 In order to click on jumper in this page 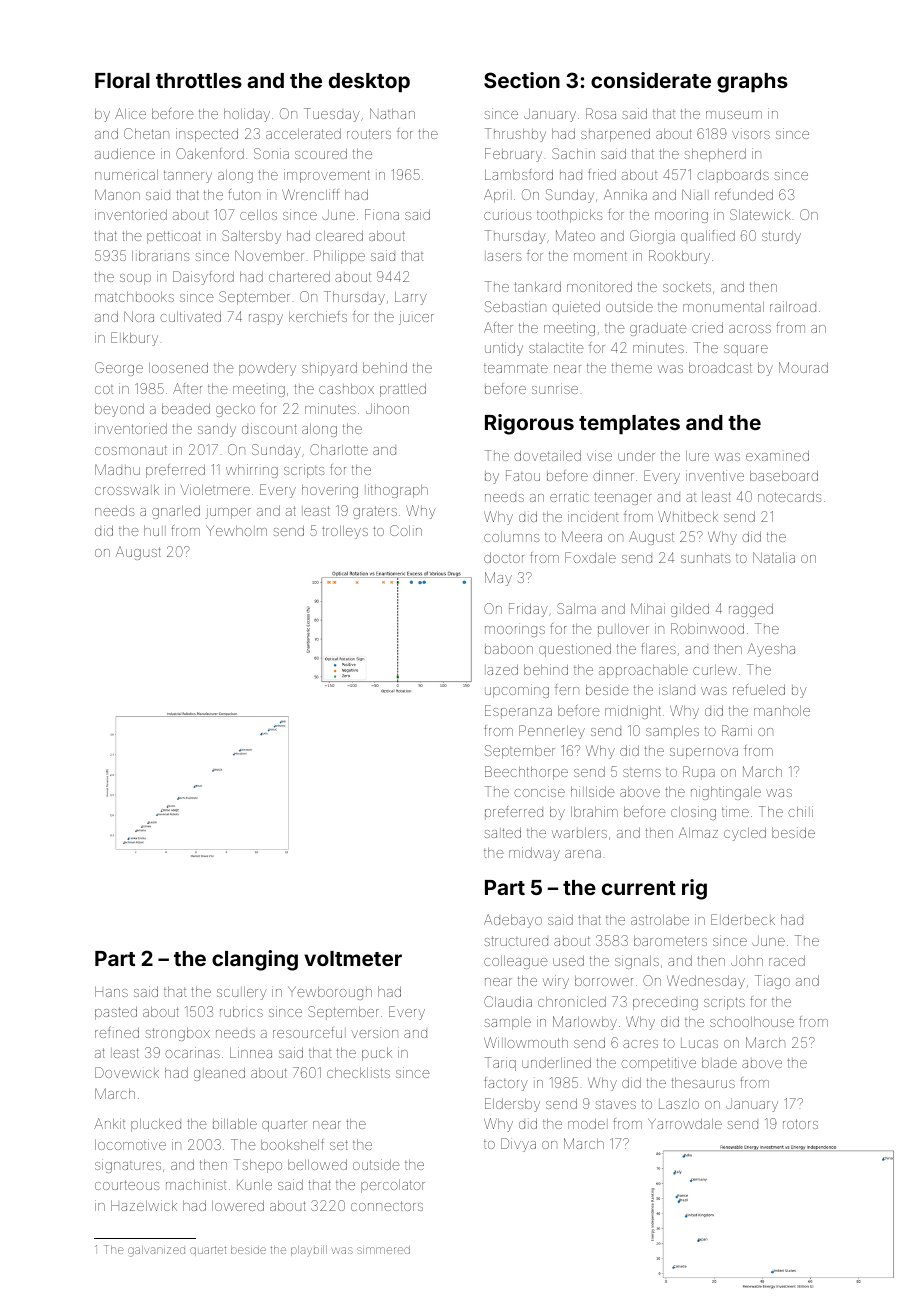, I will do `click(228, 513)`.
